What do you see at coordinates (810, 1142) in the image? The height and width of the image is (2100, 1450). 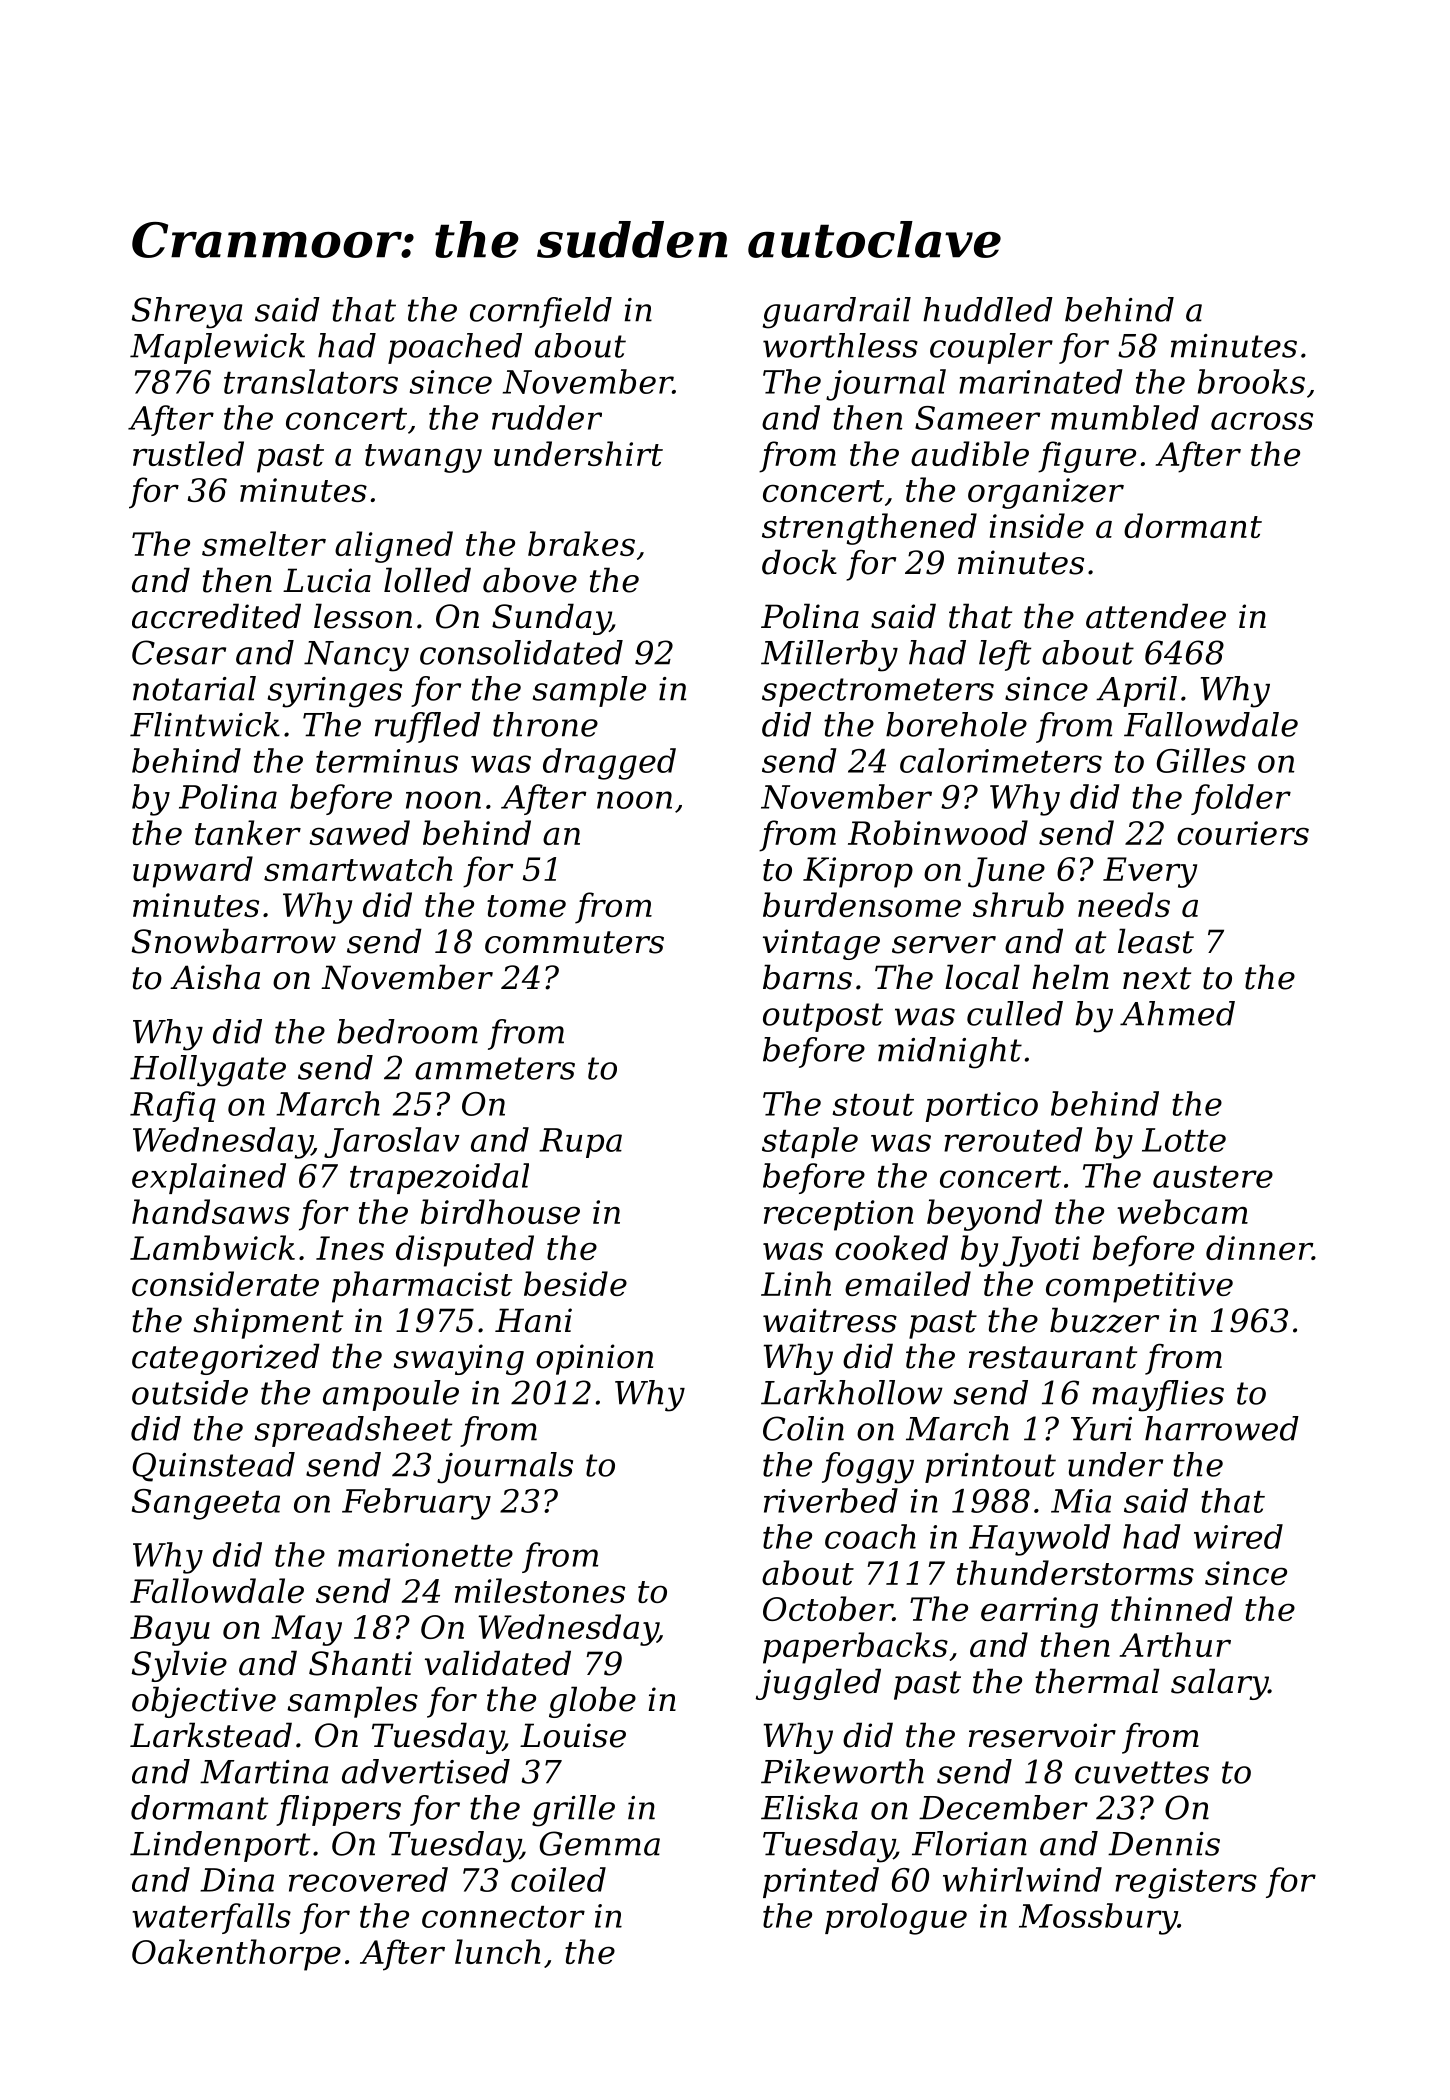 I see `staple` at bounding box center [810, 1142].
